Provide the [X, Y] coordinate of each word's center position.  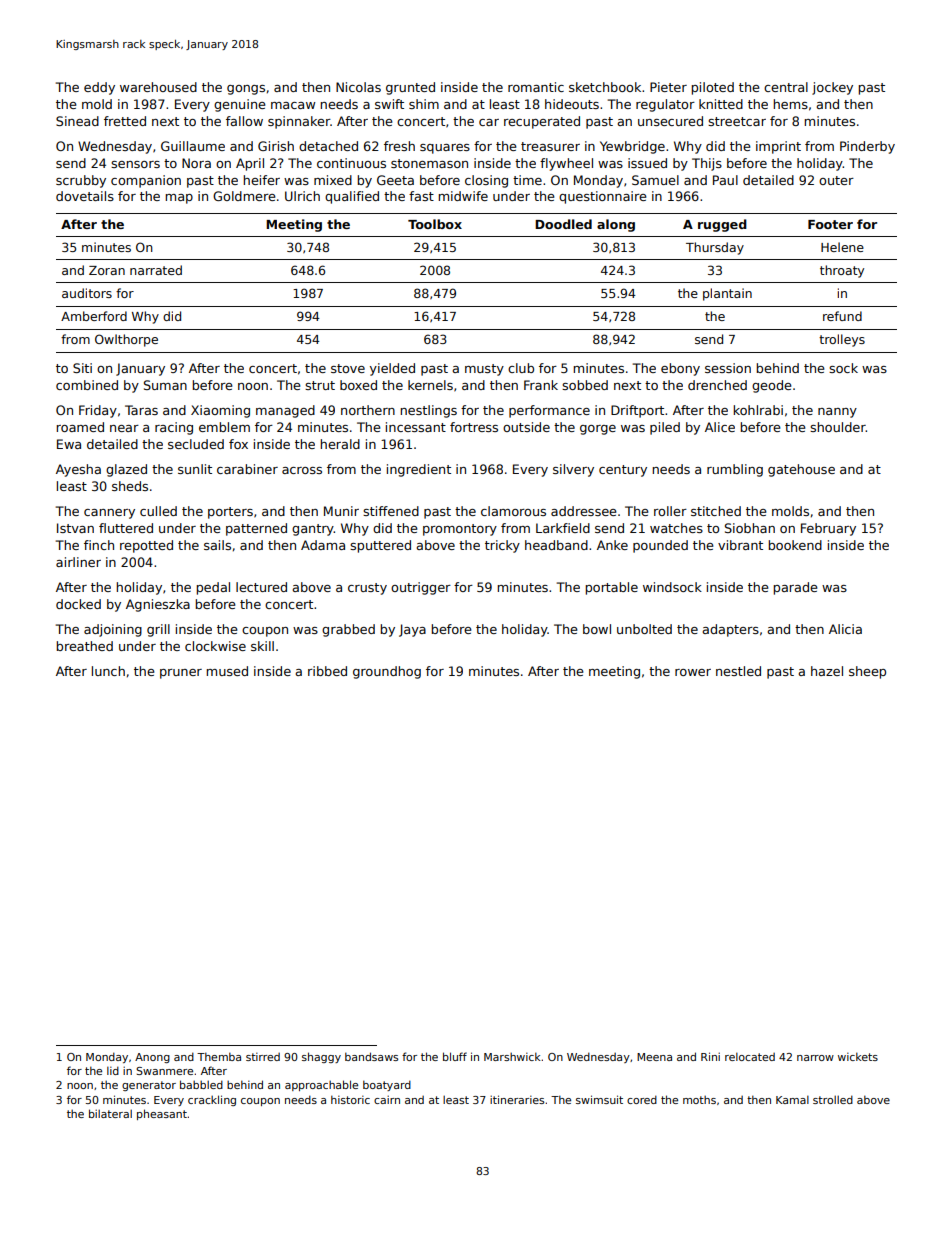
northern [368, 410]
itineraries [517, 1099]
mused [227, 671]
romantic [536, 87]
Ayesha [78, 470]
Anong [152, 1058]
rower [693, 672]
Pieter [668, 87]
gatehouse [801, 470]
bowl [597, 629]
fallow [244, 121]
